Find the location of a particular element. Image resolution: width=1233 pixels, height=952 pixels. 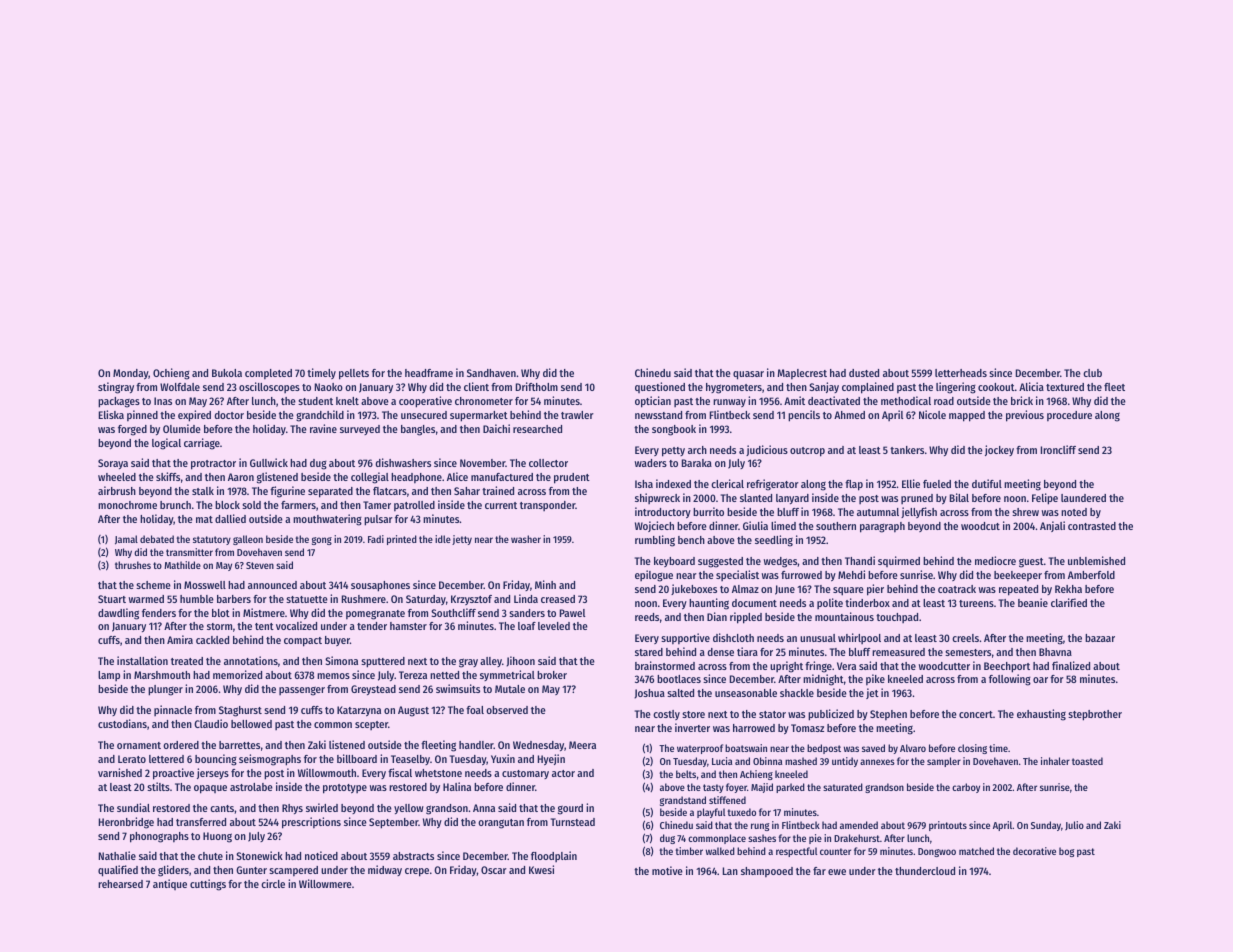

carboy is located at coordinates (966, 788).
